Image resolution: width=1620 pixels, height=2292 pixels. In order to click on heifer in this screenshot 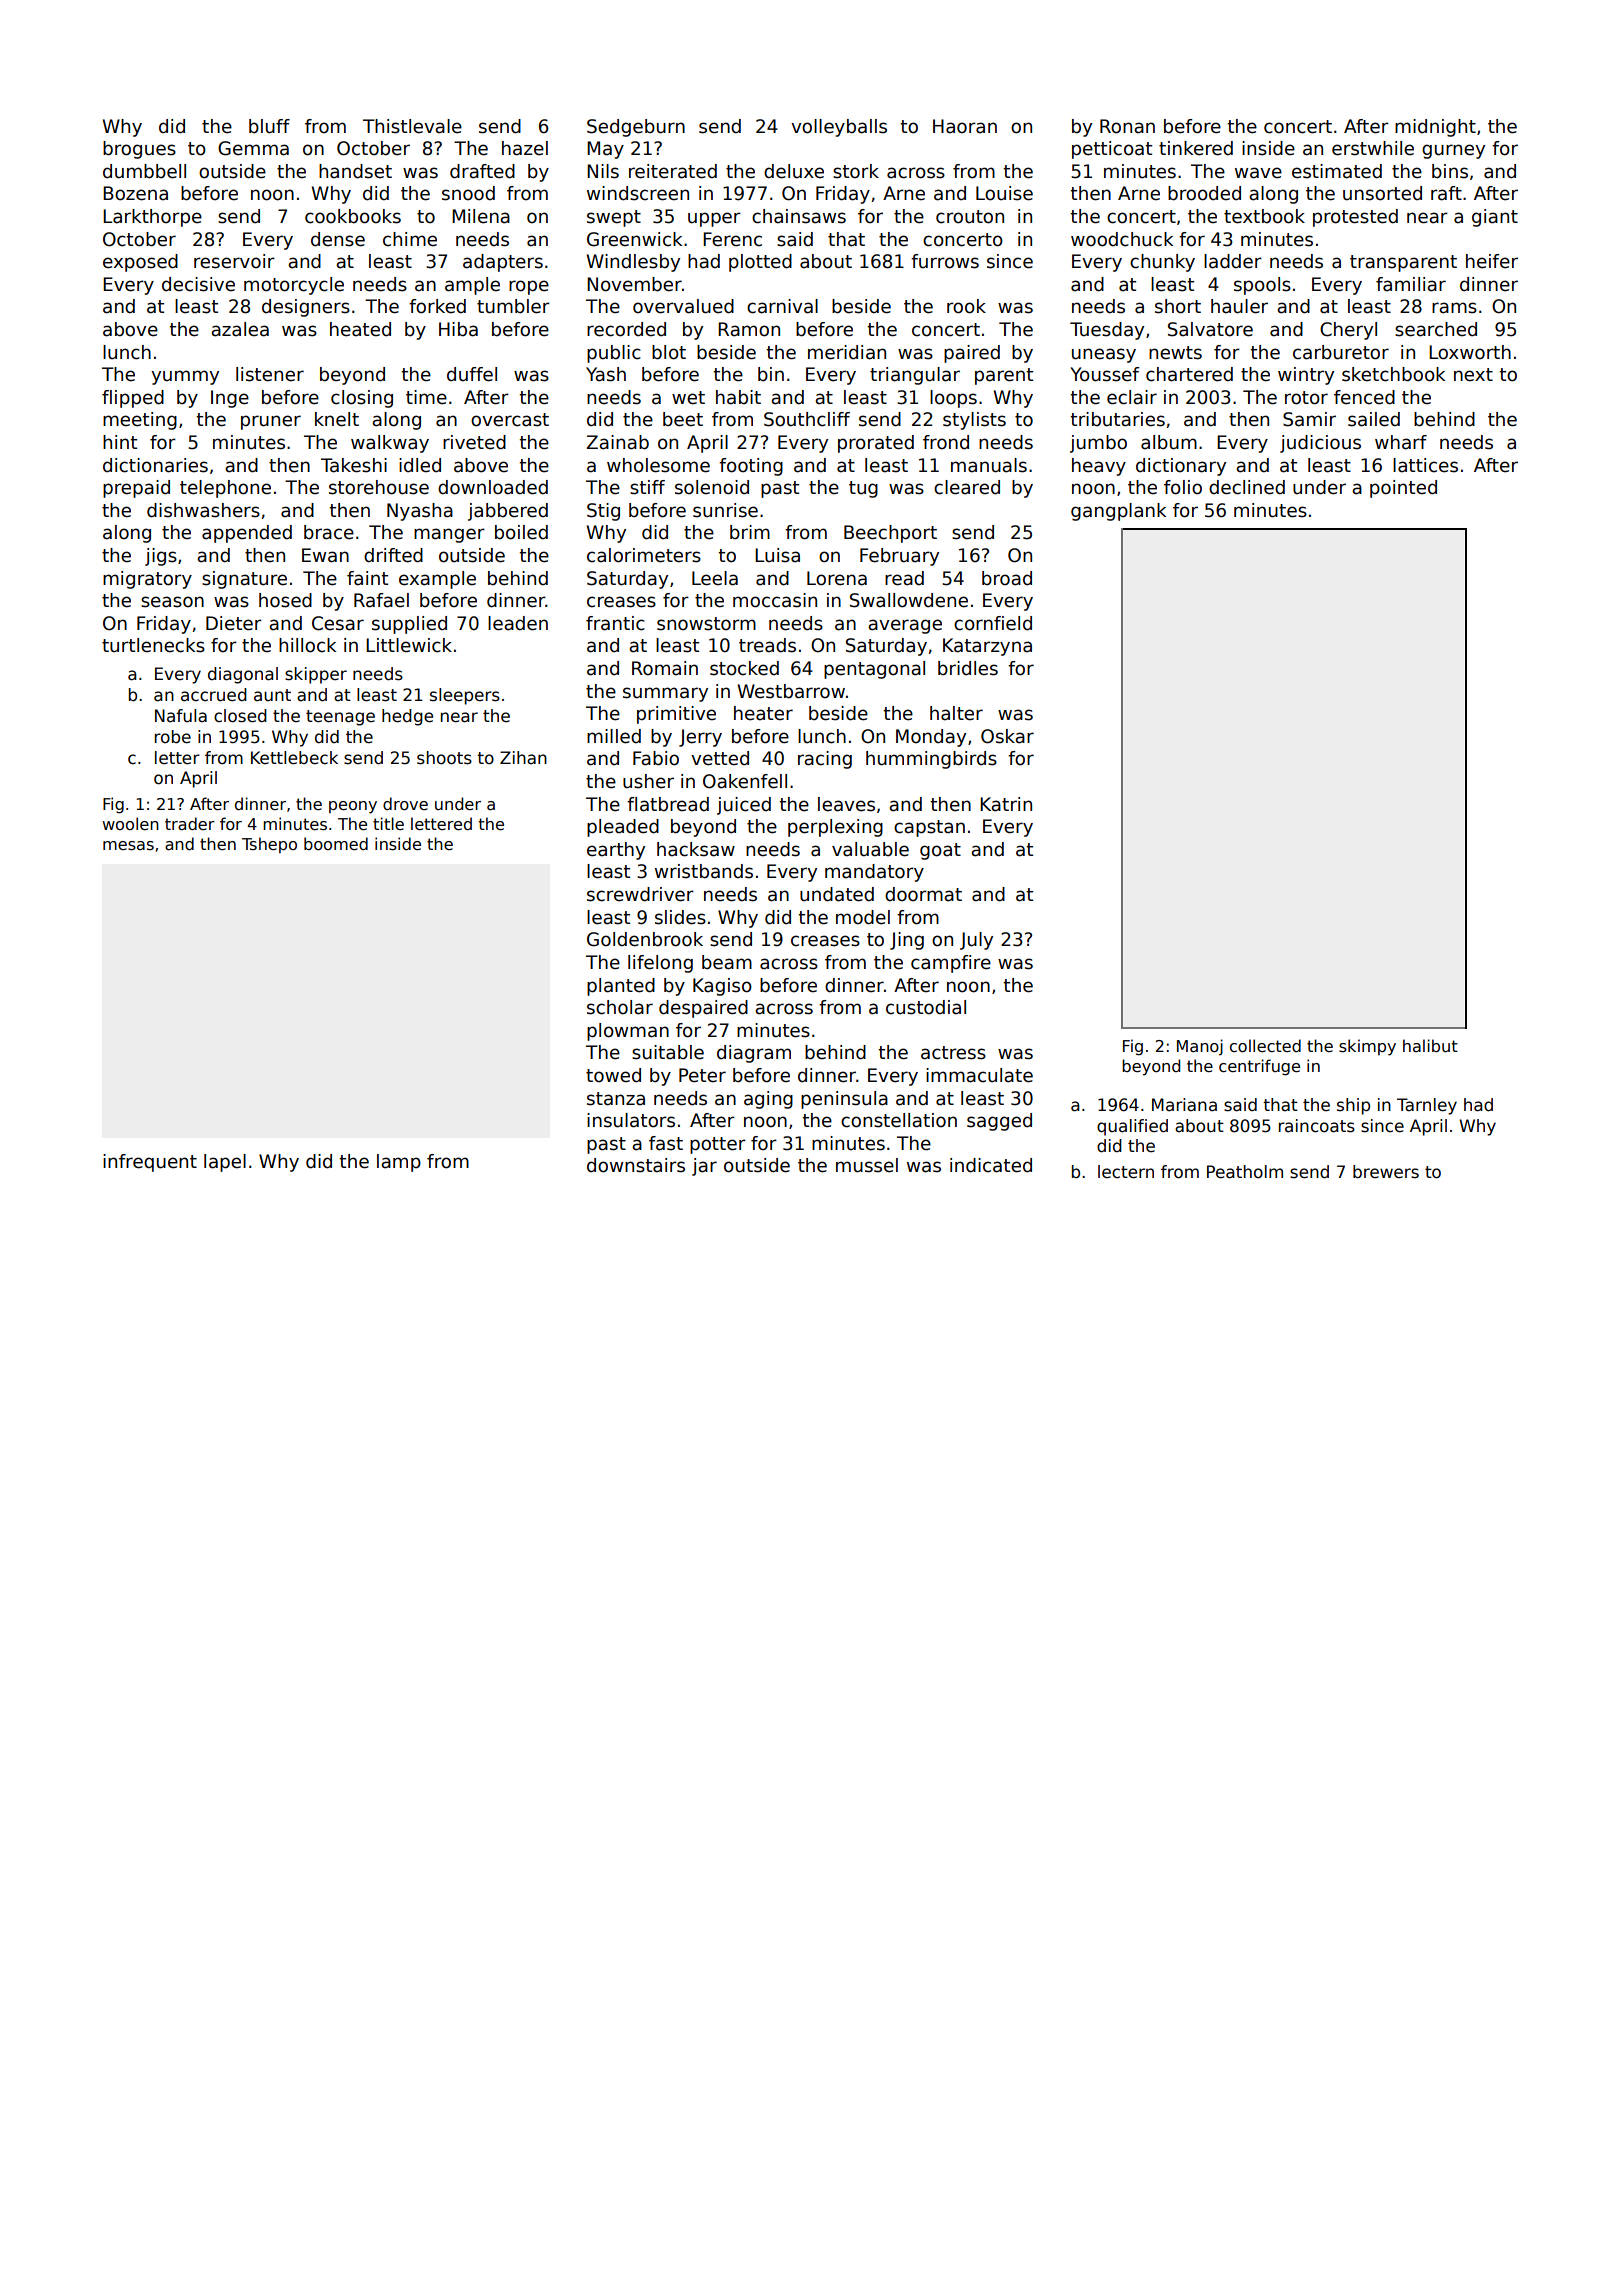, I will do `click(1492, 261)`.
